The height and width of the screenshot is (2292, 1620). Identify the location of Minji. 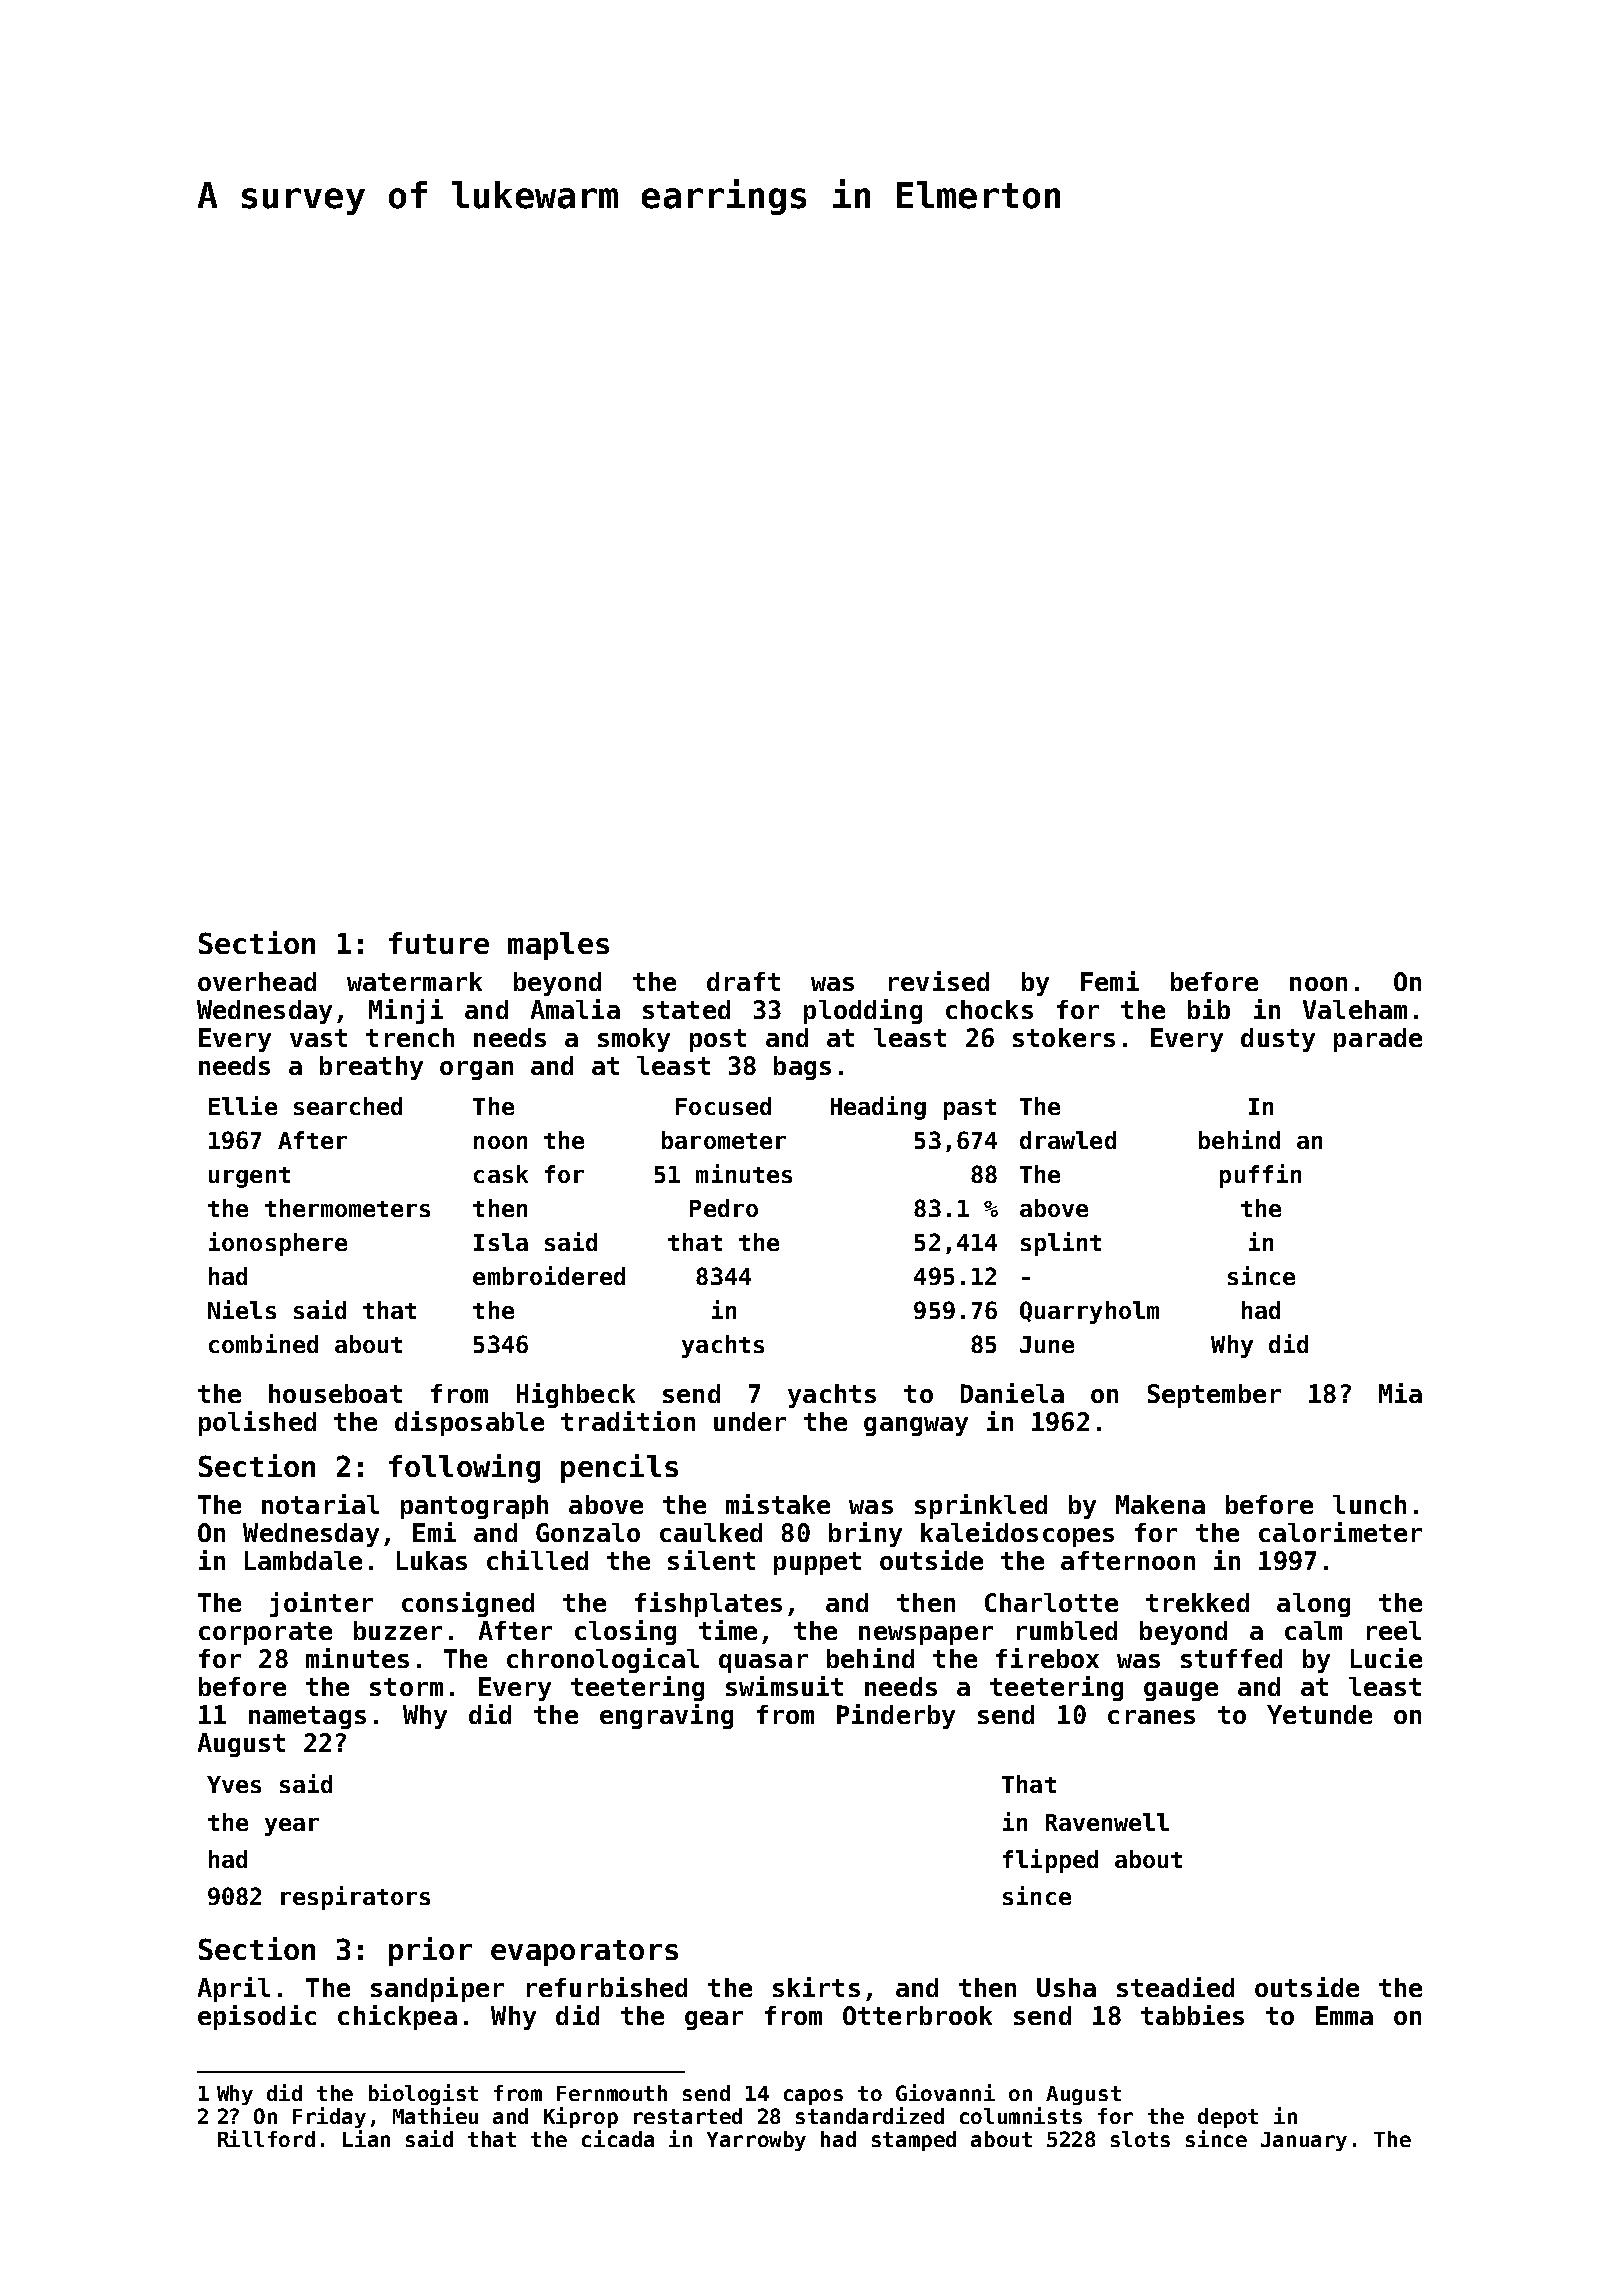
(406, 1011).
